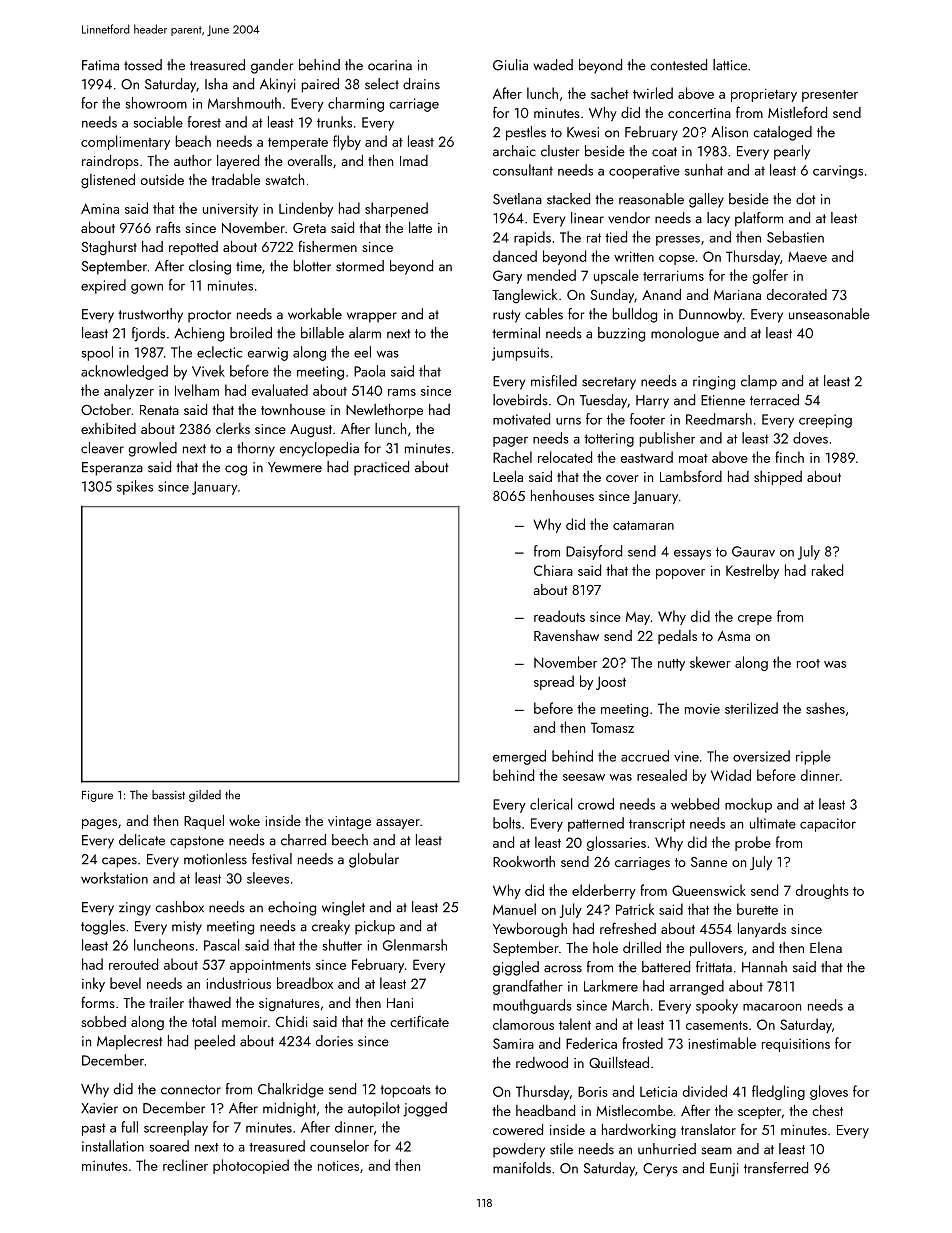 This screenshot has width=952, height=1233. Describe the element at coordinates (521, 419) in the screenshot. I see `motivated` at that location.
